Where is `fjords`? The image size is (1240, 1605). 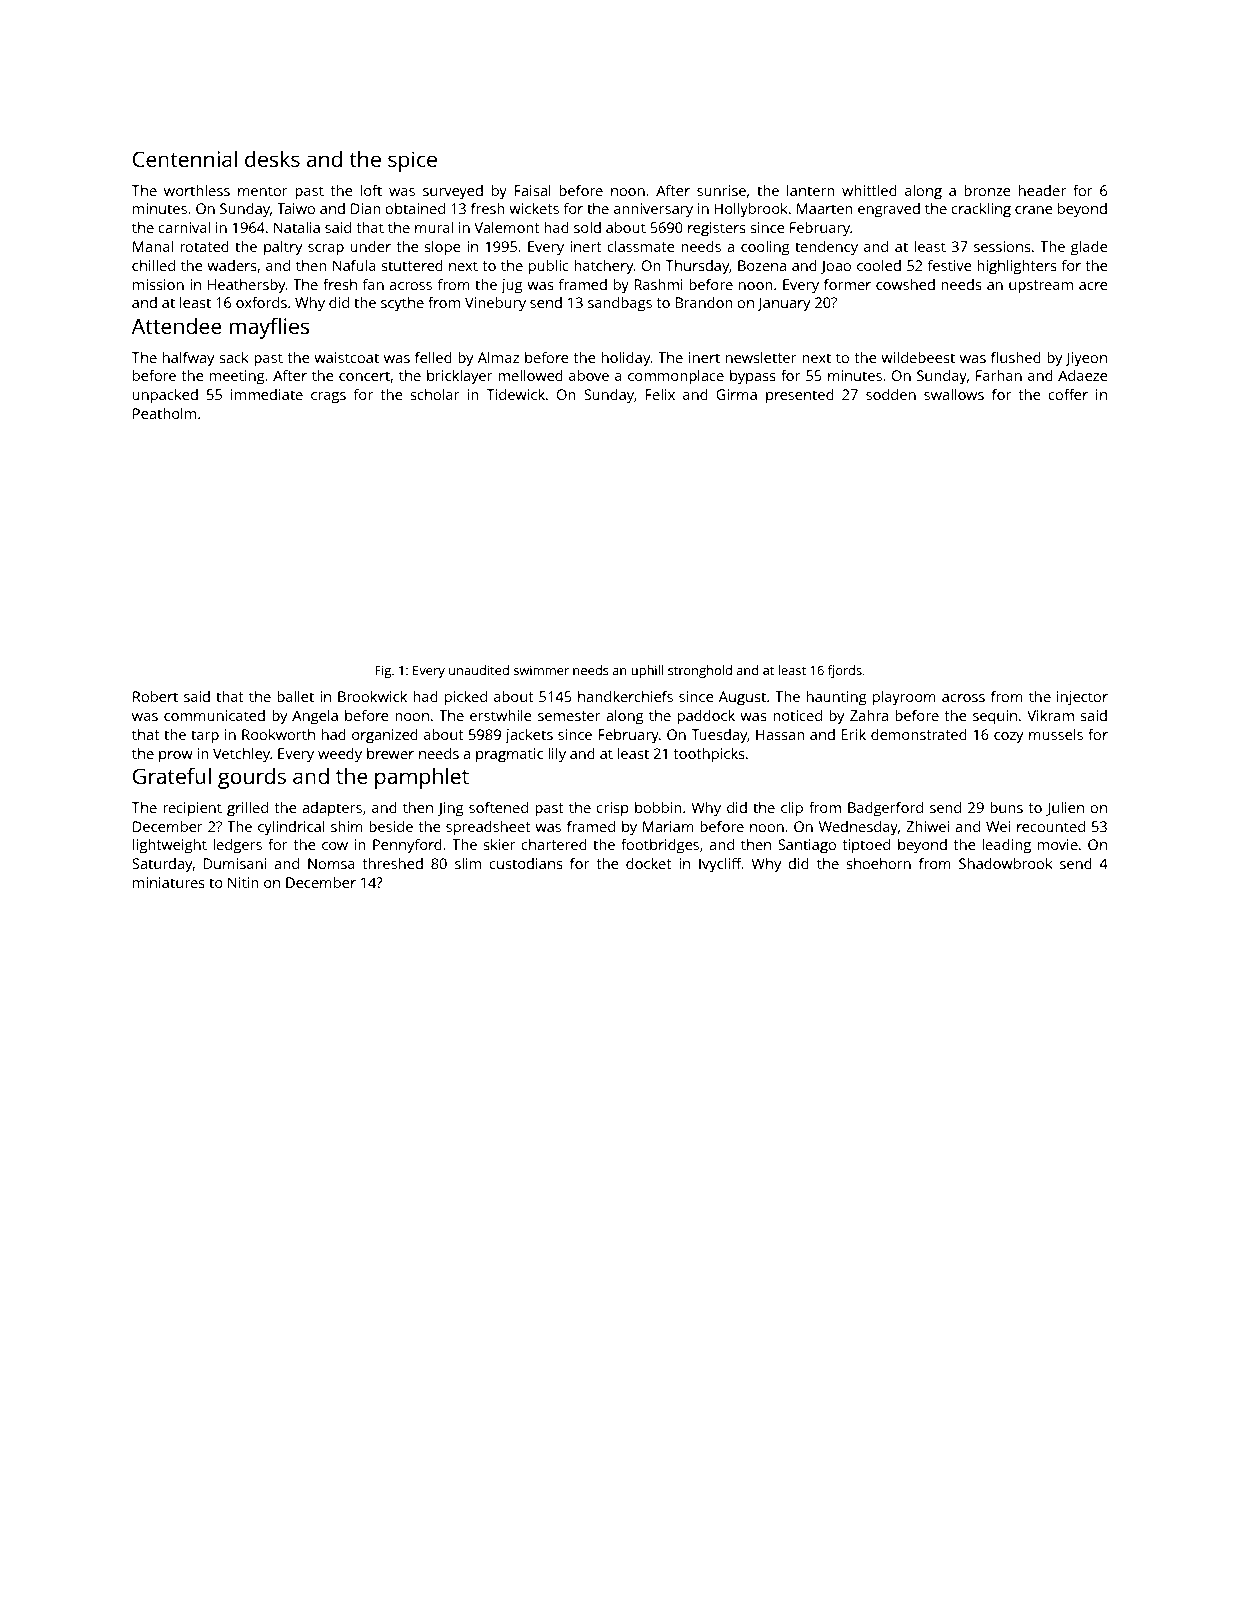
fjords is located at coordinates (845, 671).
